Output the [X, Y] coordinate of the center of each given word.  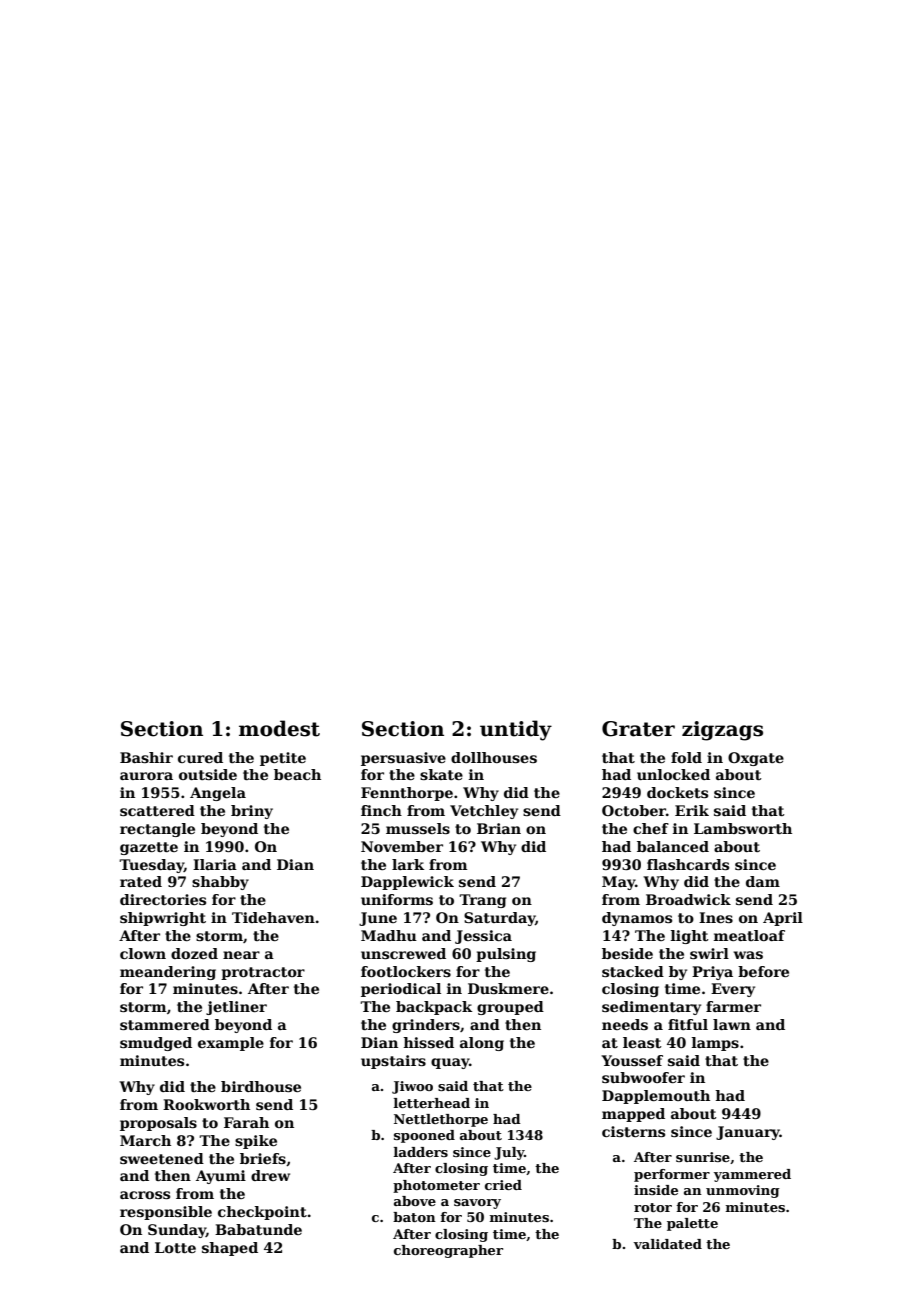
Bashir [146, 757]
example [231, 1044]
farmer [733, 1006]
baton [414, 1217]
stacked [633, 971]
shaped [230, 1249]
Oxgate [756, 759]
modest [279, 728]
